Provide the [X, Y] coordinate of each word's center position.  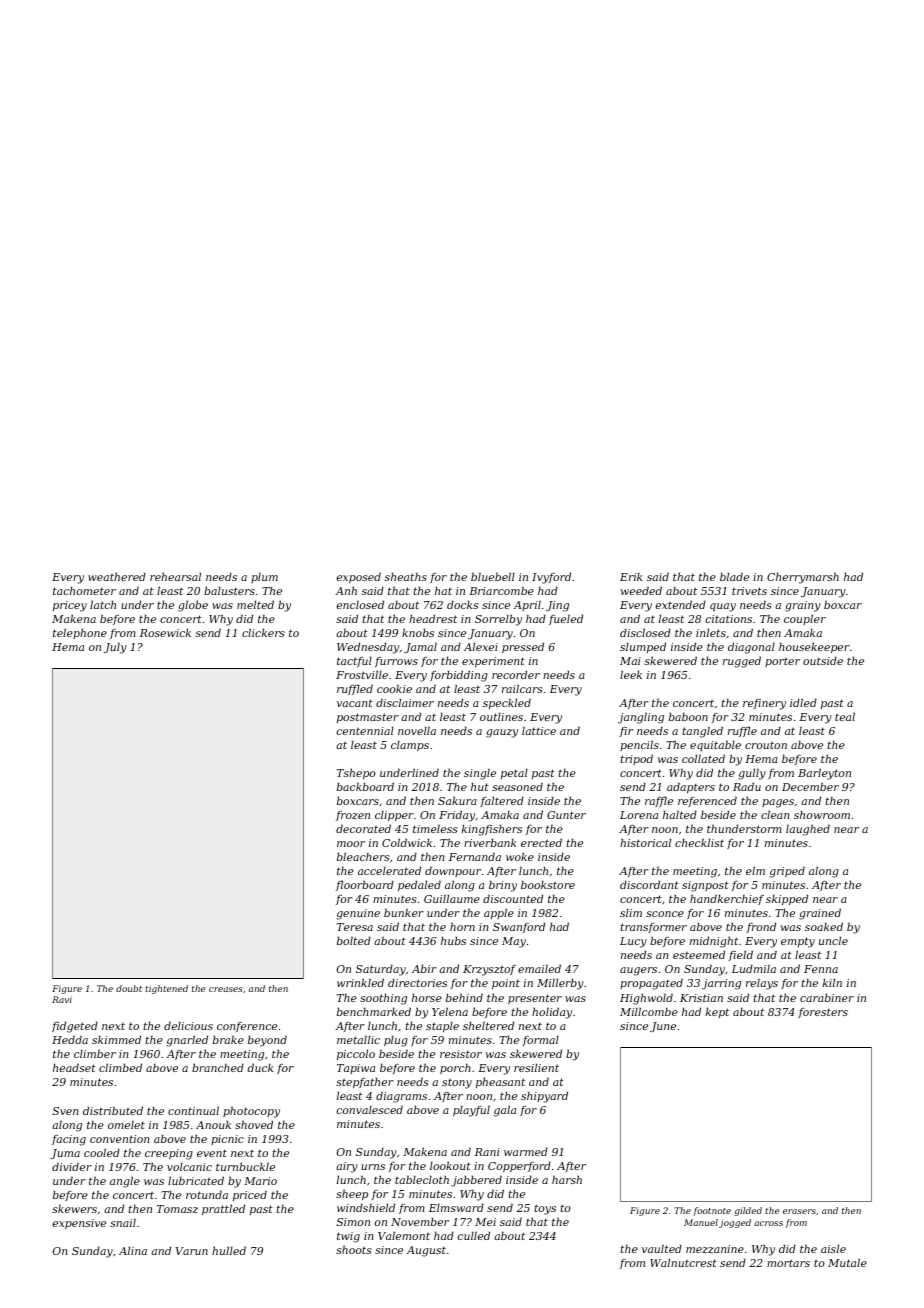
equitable [715, 746]
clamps [410, 745]
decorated [363, 828]
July [115, 648]
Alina [133, 1250]
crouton [766, 745]
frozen [353, 816]
